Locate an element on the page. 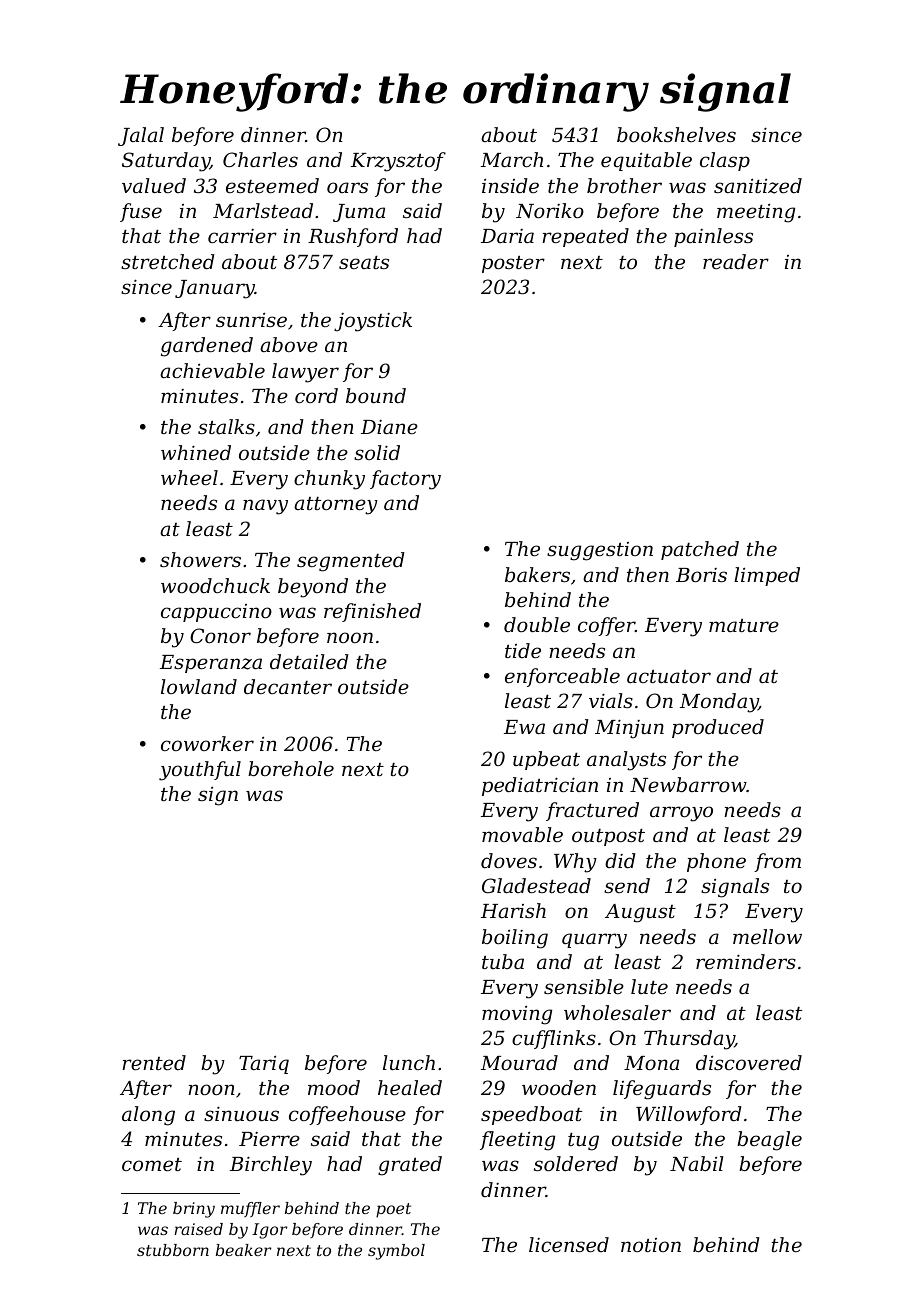 This document has height=1314, width=924. bookshelves is located at coordinates (676, 134).
